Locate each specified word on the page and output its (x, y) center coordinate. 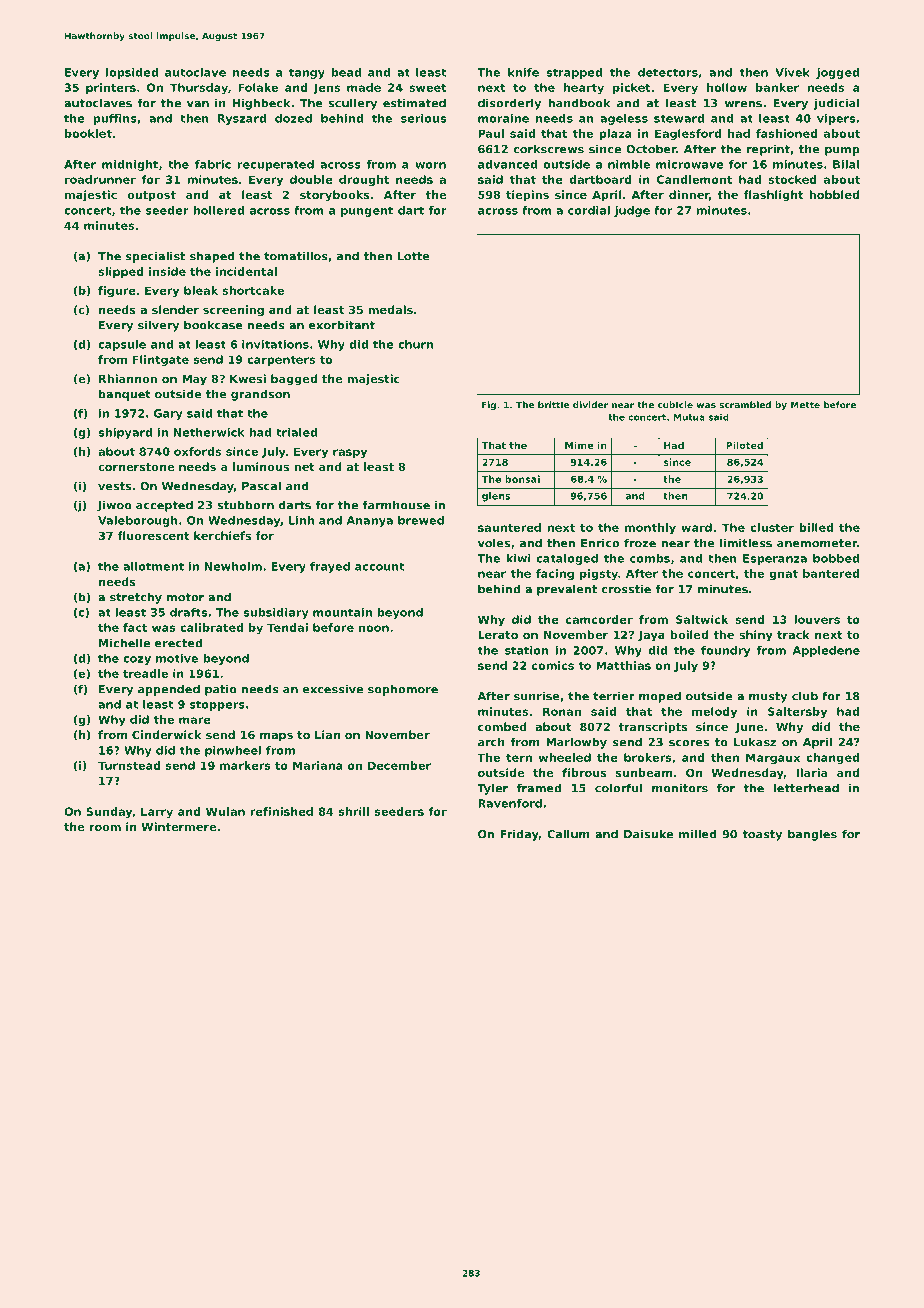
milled (698, 834)
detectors (668, 72)
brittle (553, 405)
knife (523, 72)
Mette (805, 405)
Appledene (826, 651)
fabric (213, 164)
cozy (137, 660)
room (105, 827)
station (526, 650)
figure (117, 291)
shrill (354, 811)
